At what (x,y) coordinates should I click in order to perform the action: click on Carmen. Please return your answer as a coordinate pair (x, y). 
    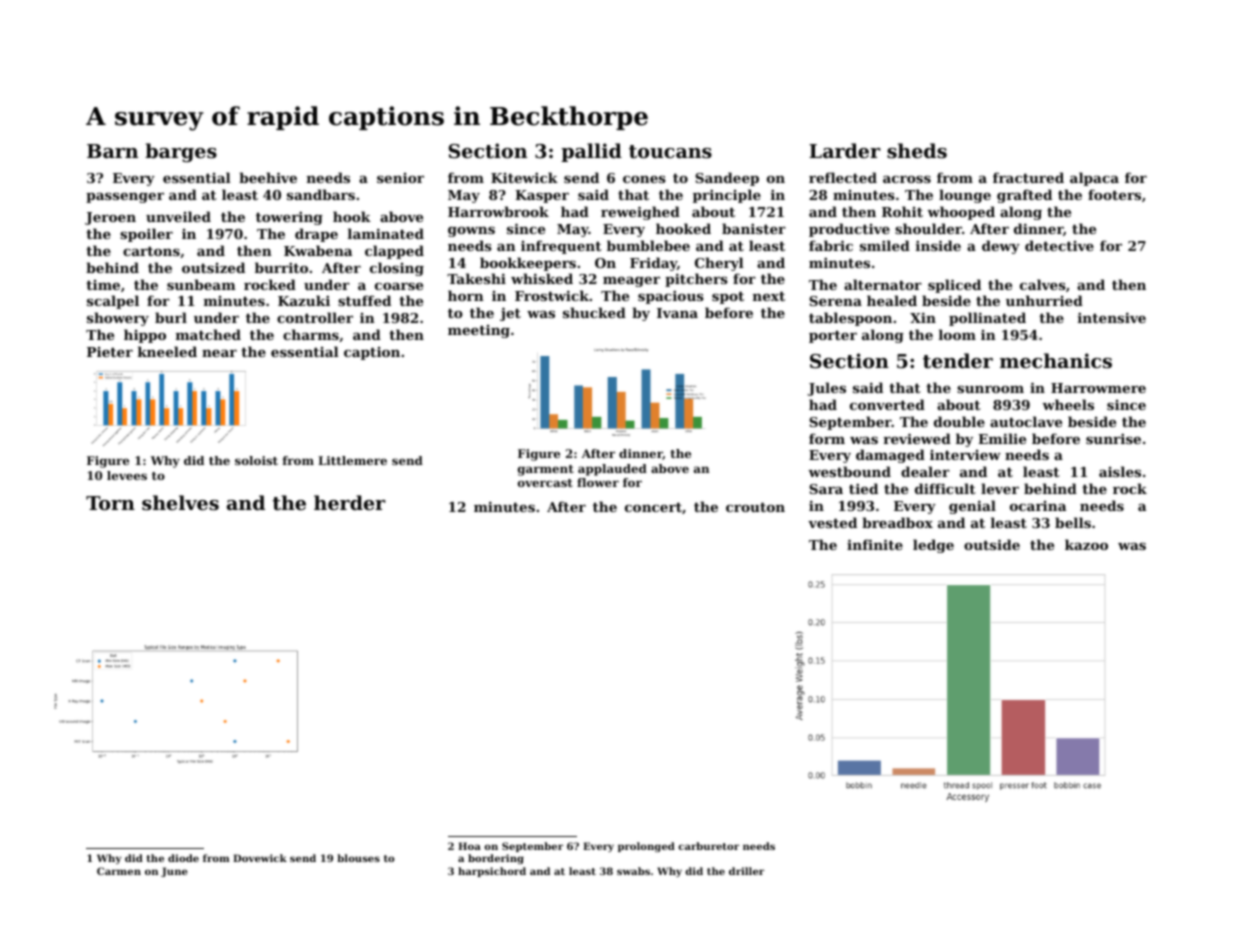
    Looking at the image, I should click on (119, 871).
